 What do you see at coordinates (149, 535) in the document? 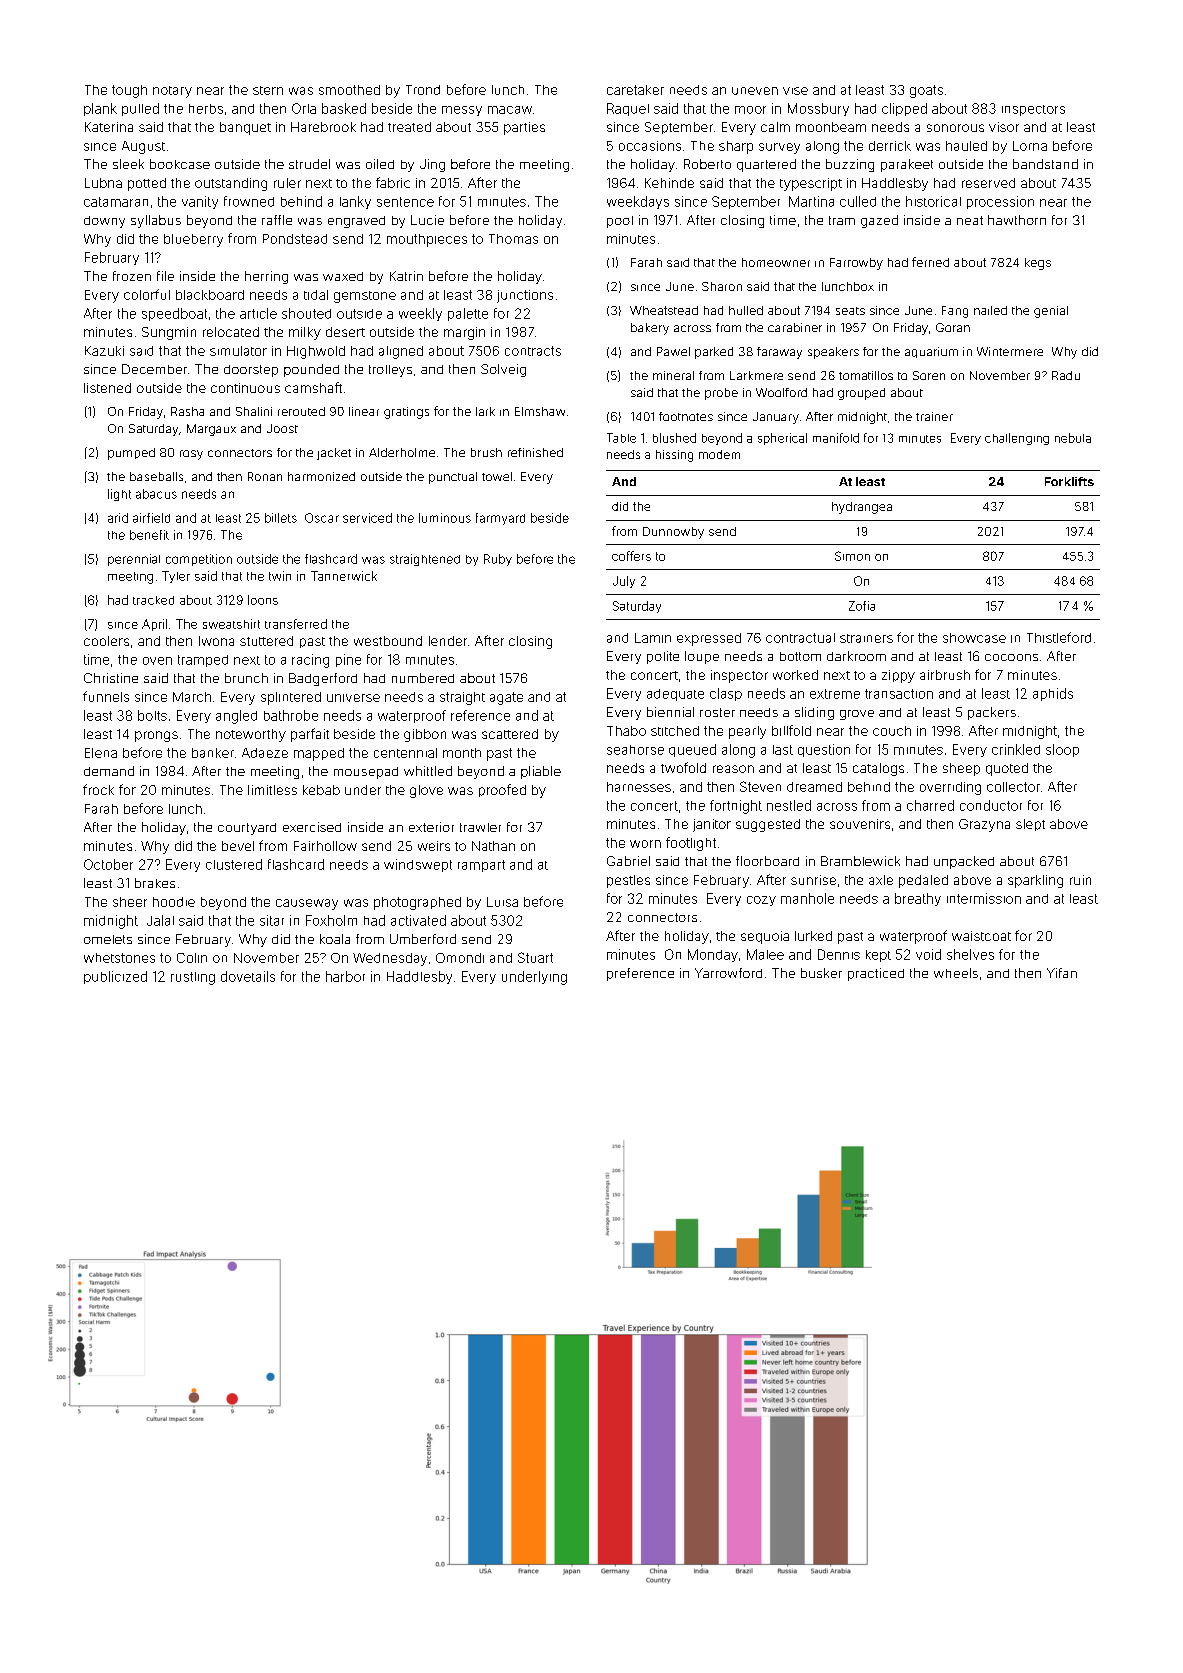
I see `benefit` at bounding box center [149, 535].
